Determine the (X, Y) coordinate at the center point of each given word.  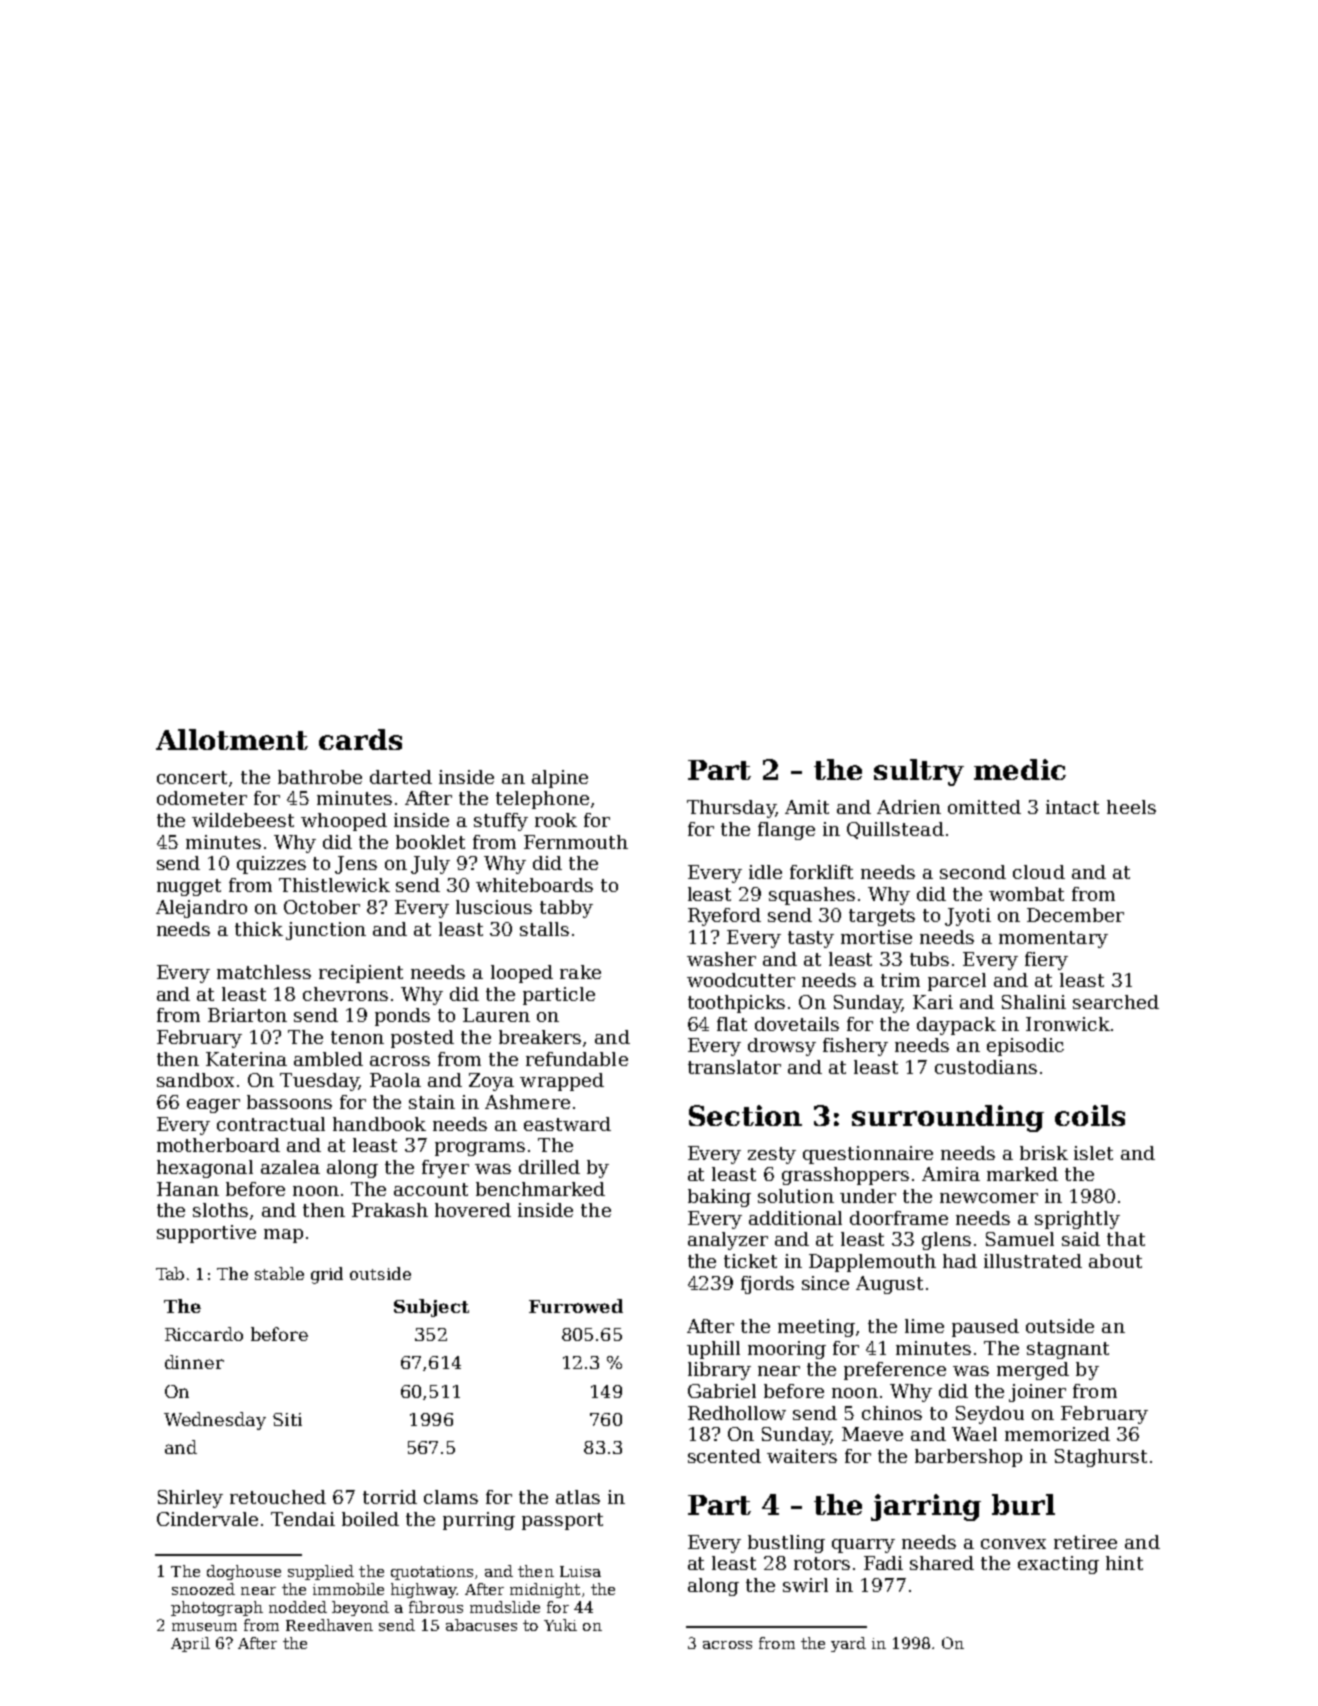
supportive (206, 1234)
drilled (549, 1167)
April (190, 1644)
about (1115, 1261)
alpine (560, 779)
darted (401, 777)
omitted (984, 807)
